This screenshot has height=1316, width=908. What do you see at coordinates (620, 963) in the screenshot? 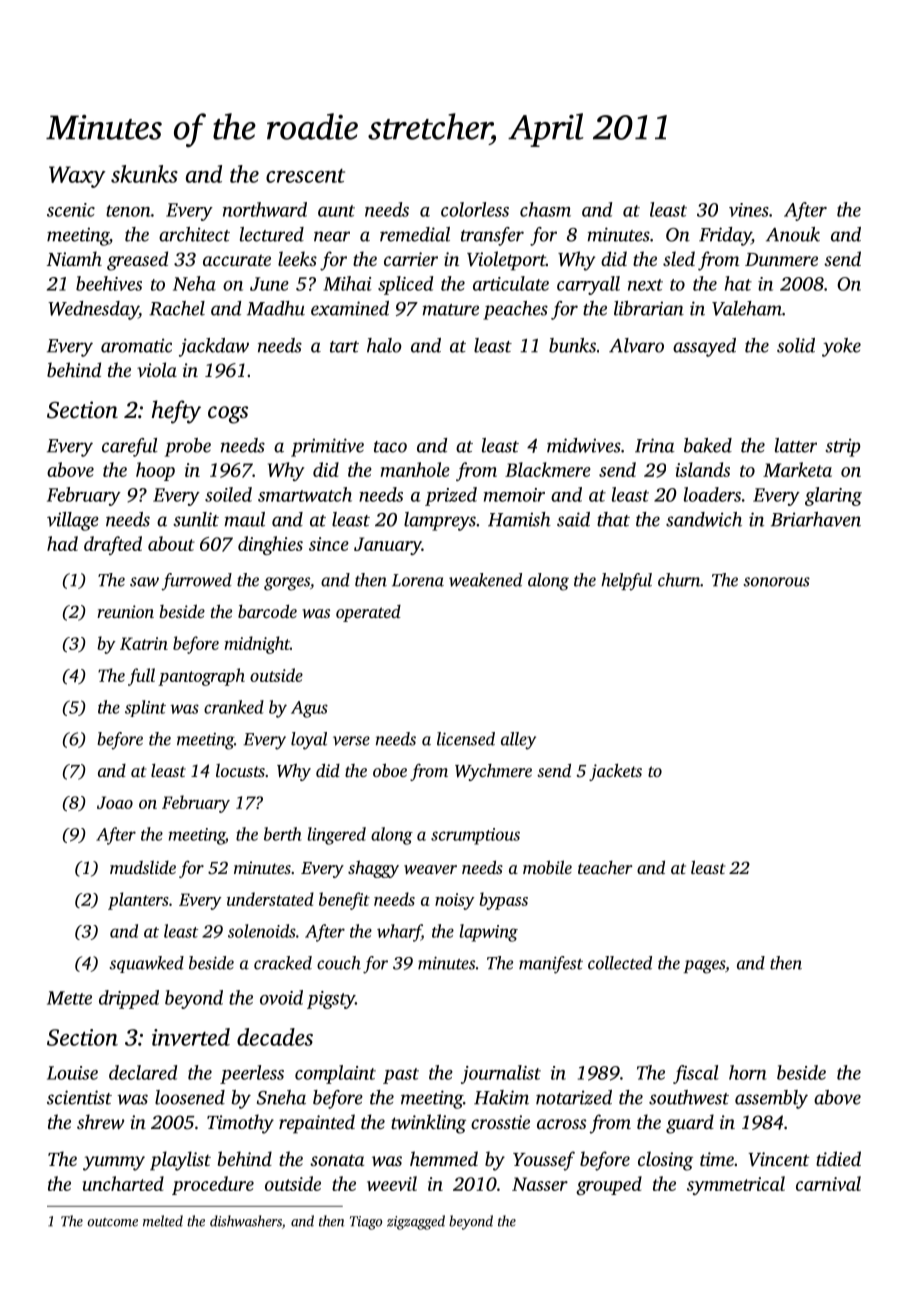
I see `collected` at bounding box center [620, 963].
